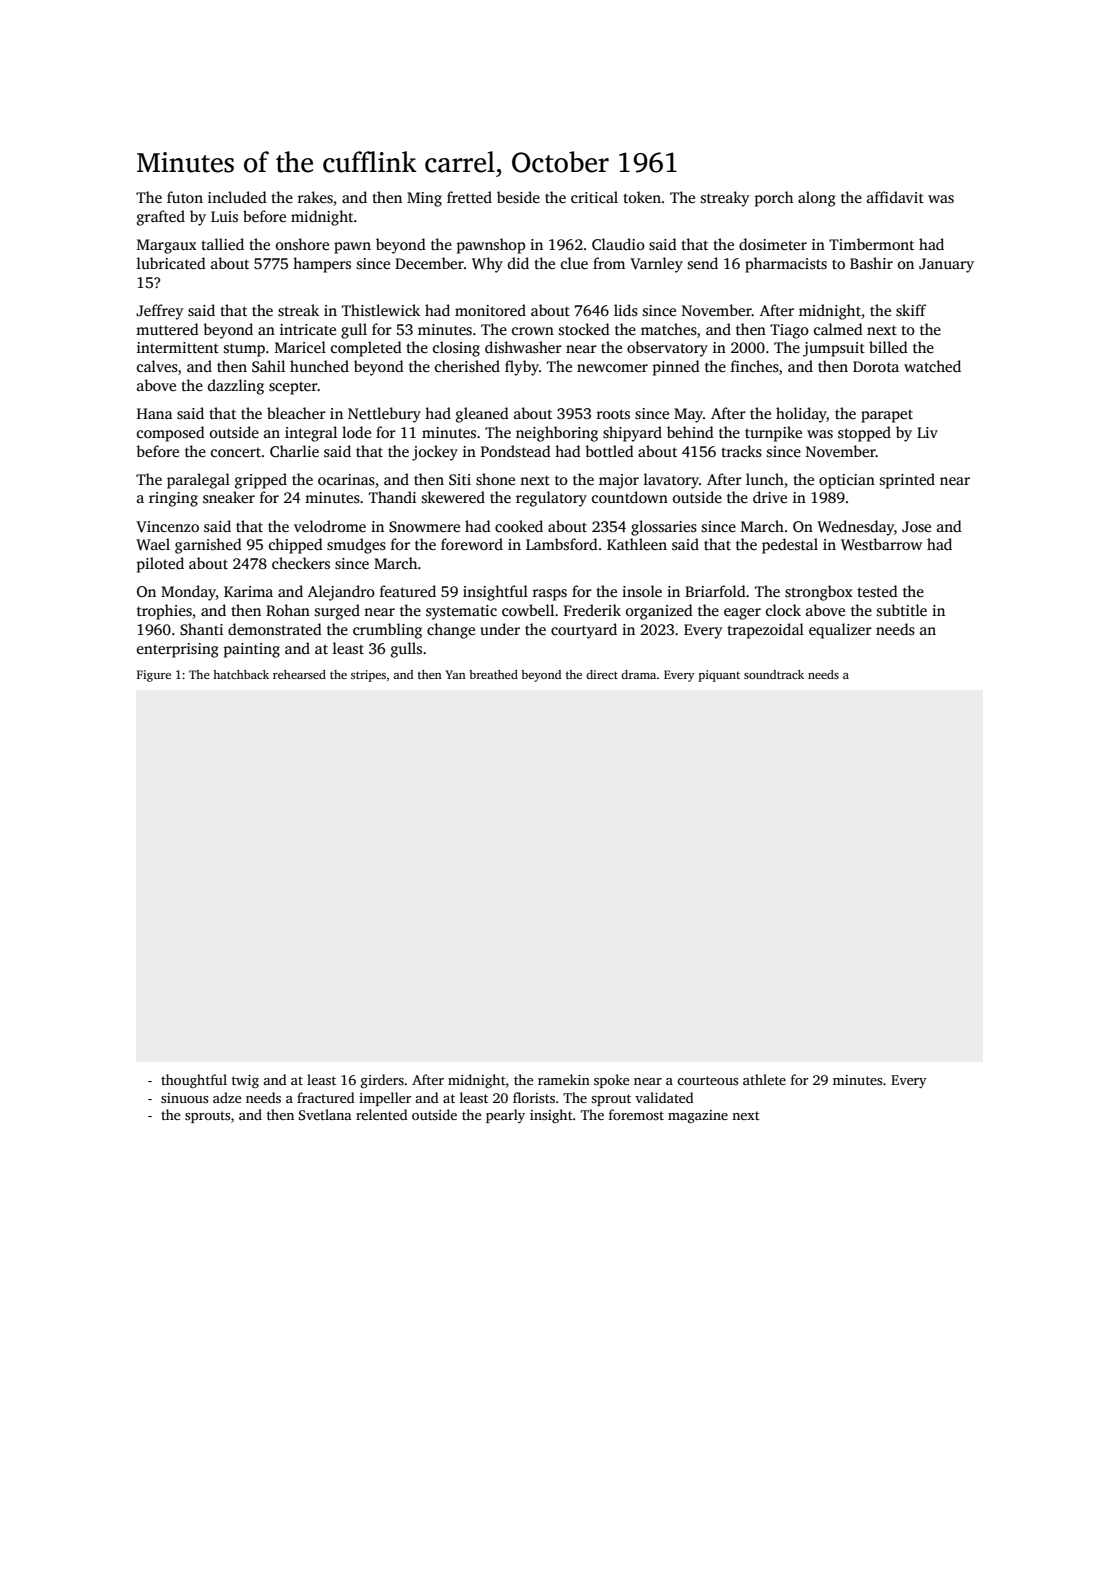 The image size is (1119, 1583). Describe the element at coordinates (902, 610) in the document. I see `subtitle` at that location.
